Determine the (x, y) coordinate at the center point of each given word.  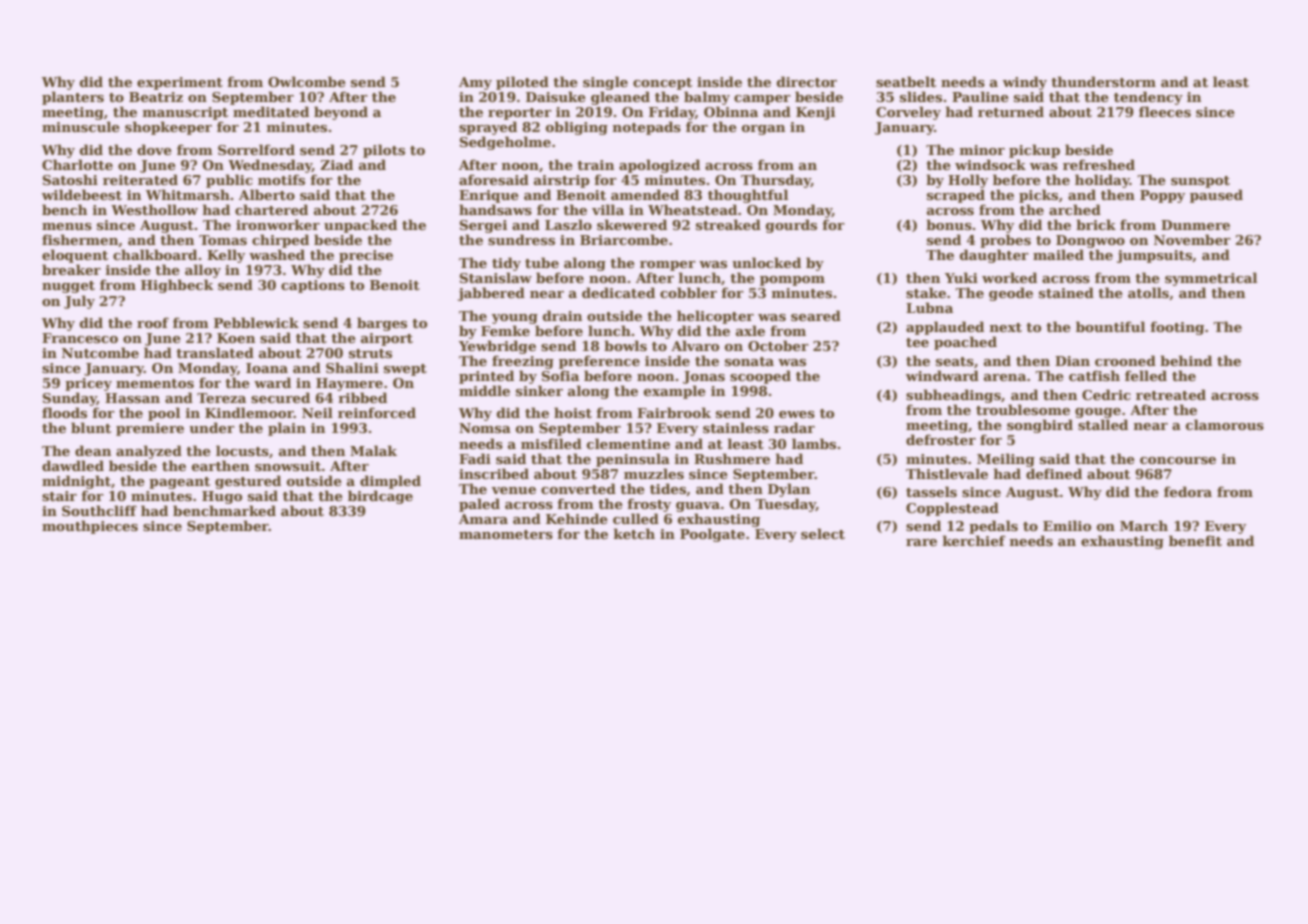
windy (1025, 83)
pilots (384, 151)
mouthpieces (90, 527)
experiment (180, 83)
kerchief (974, 540)
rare (921, 542)
